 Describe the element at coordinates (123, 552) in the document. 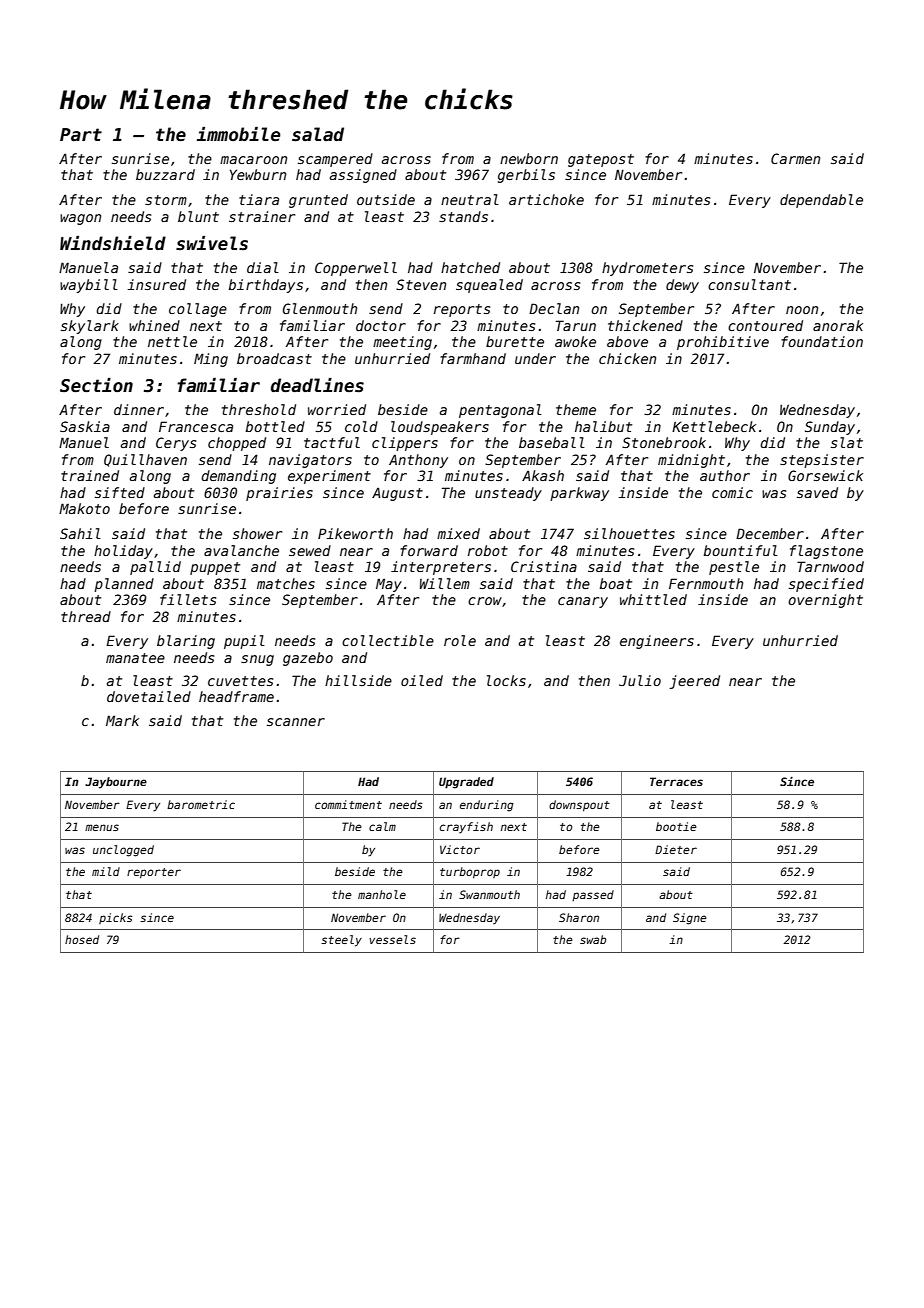

I see `holiday` at that location.
